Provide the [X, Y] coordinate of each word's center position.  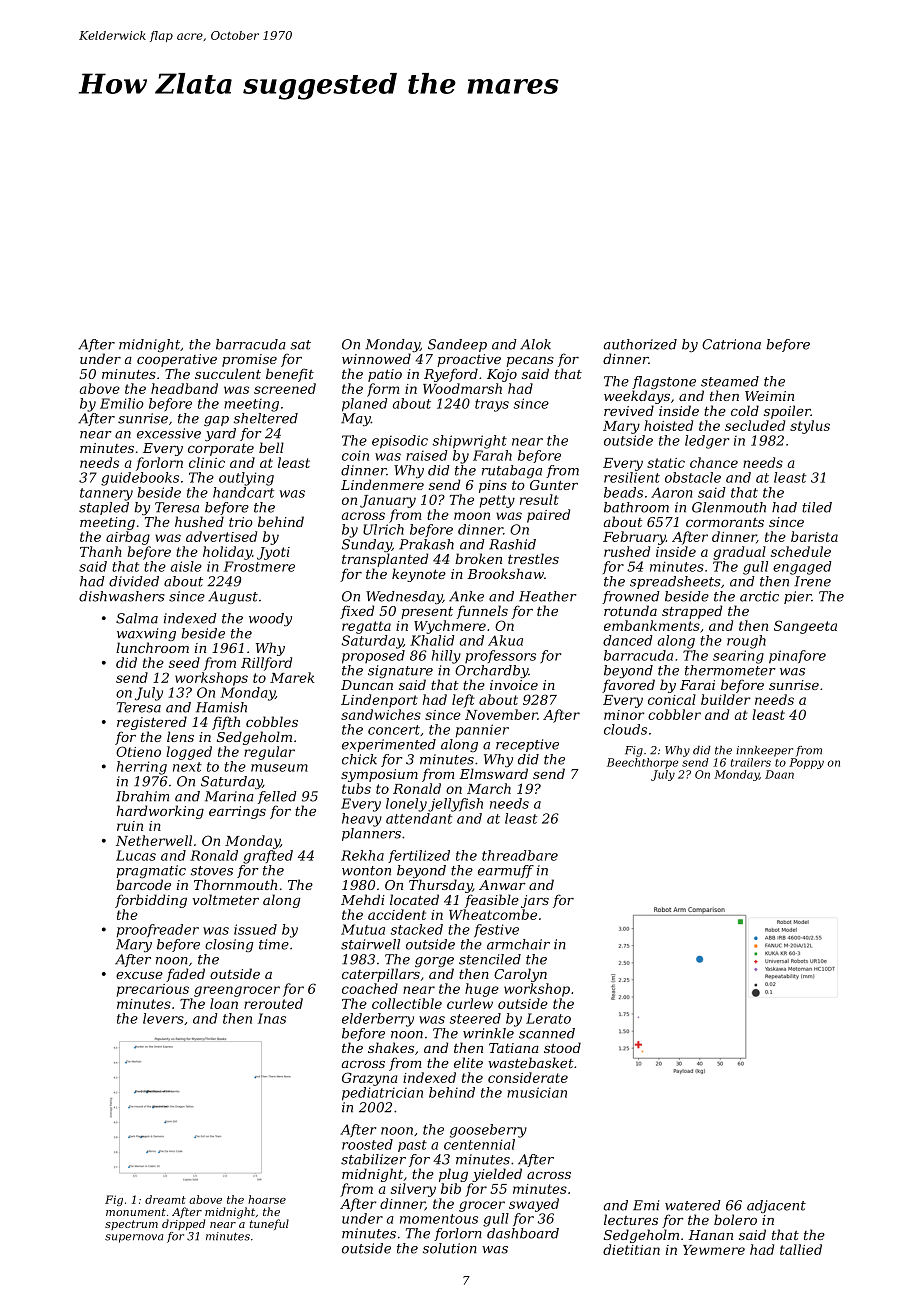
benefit [290, 375]
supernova [134, 1238]
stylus [810, 427]
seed [184, 662]
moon [472, 516]
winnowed [376, 358]
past [412, 1146]
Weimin [769, 396]
